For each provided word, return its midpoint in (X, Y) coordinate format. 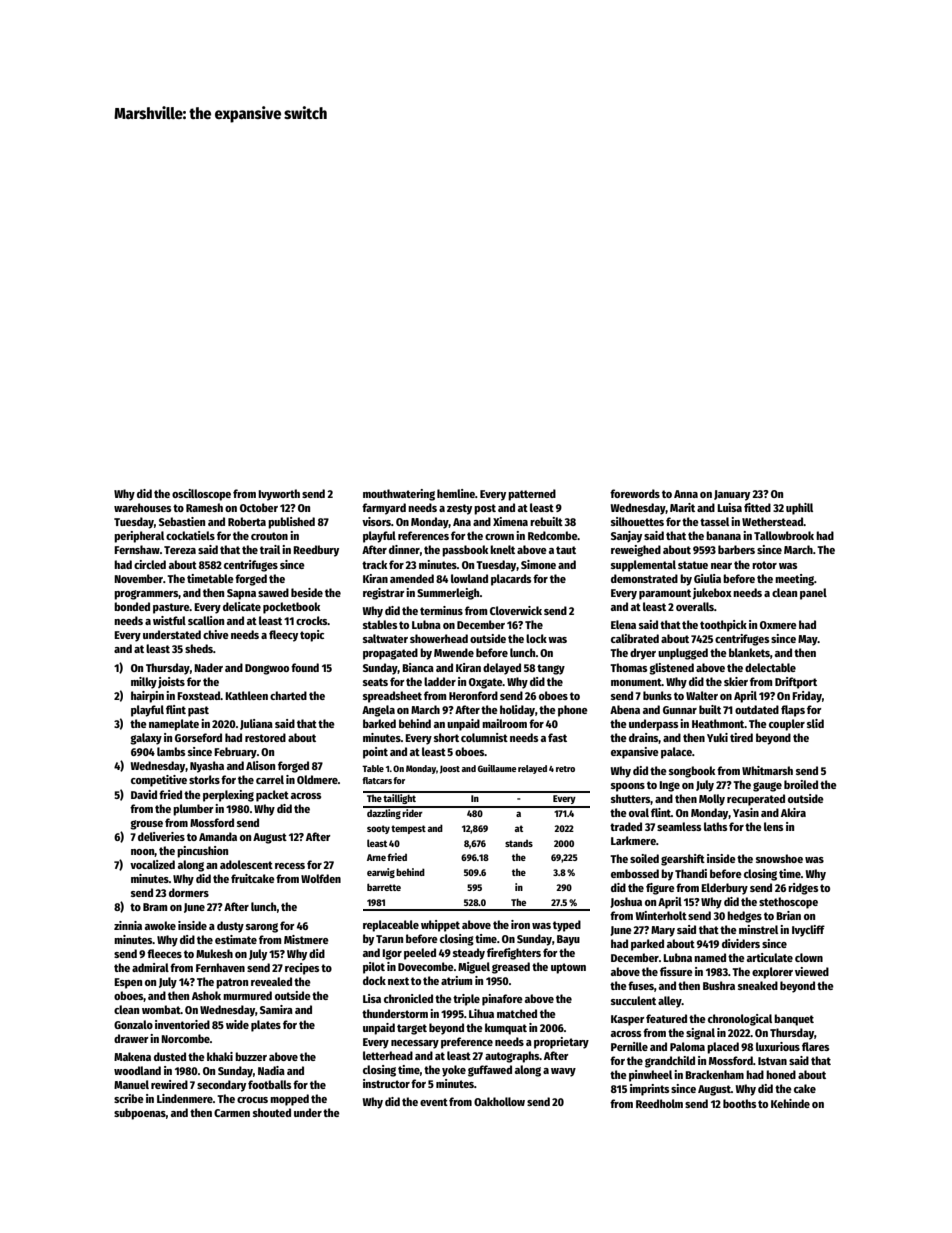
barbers (736, 549)
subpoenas (140, 1114)
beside (307, 592)
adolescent (246, 864)
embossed (635, 873)
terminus (441, 610)
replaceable (391, 926)
